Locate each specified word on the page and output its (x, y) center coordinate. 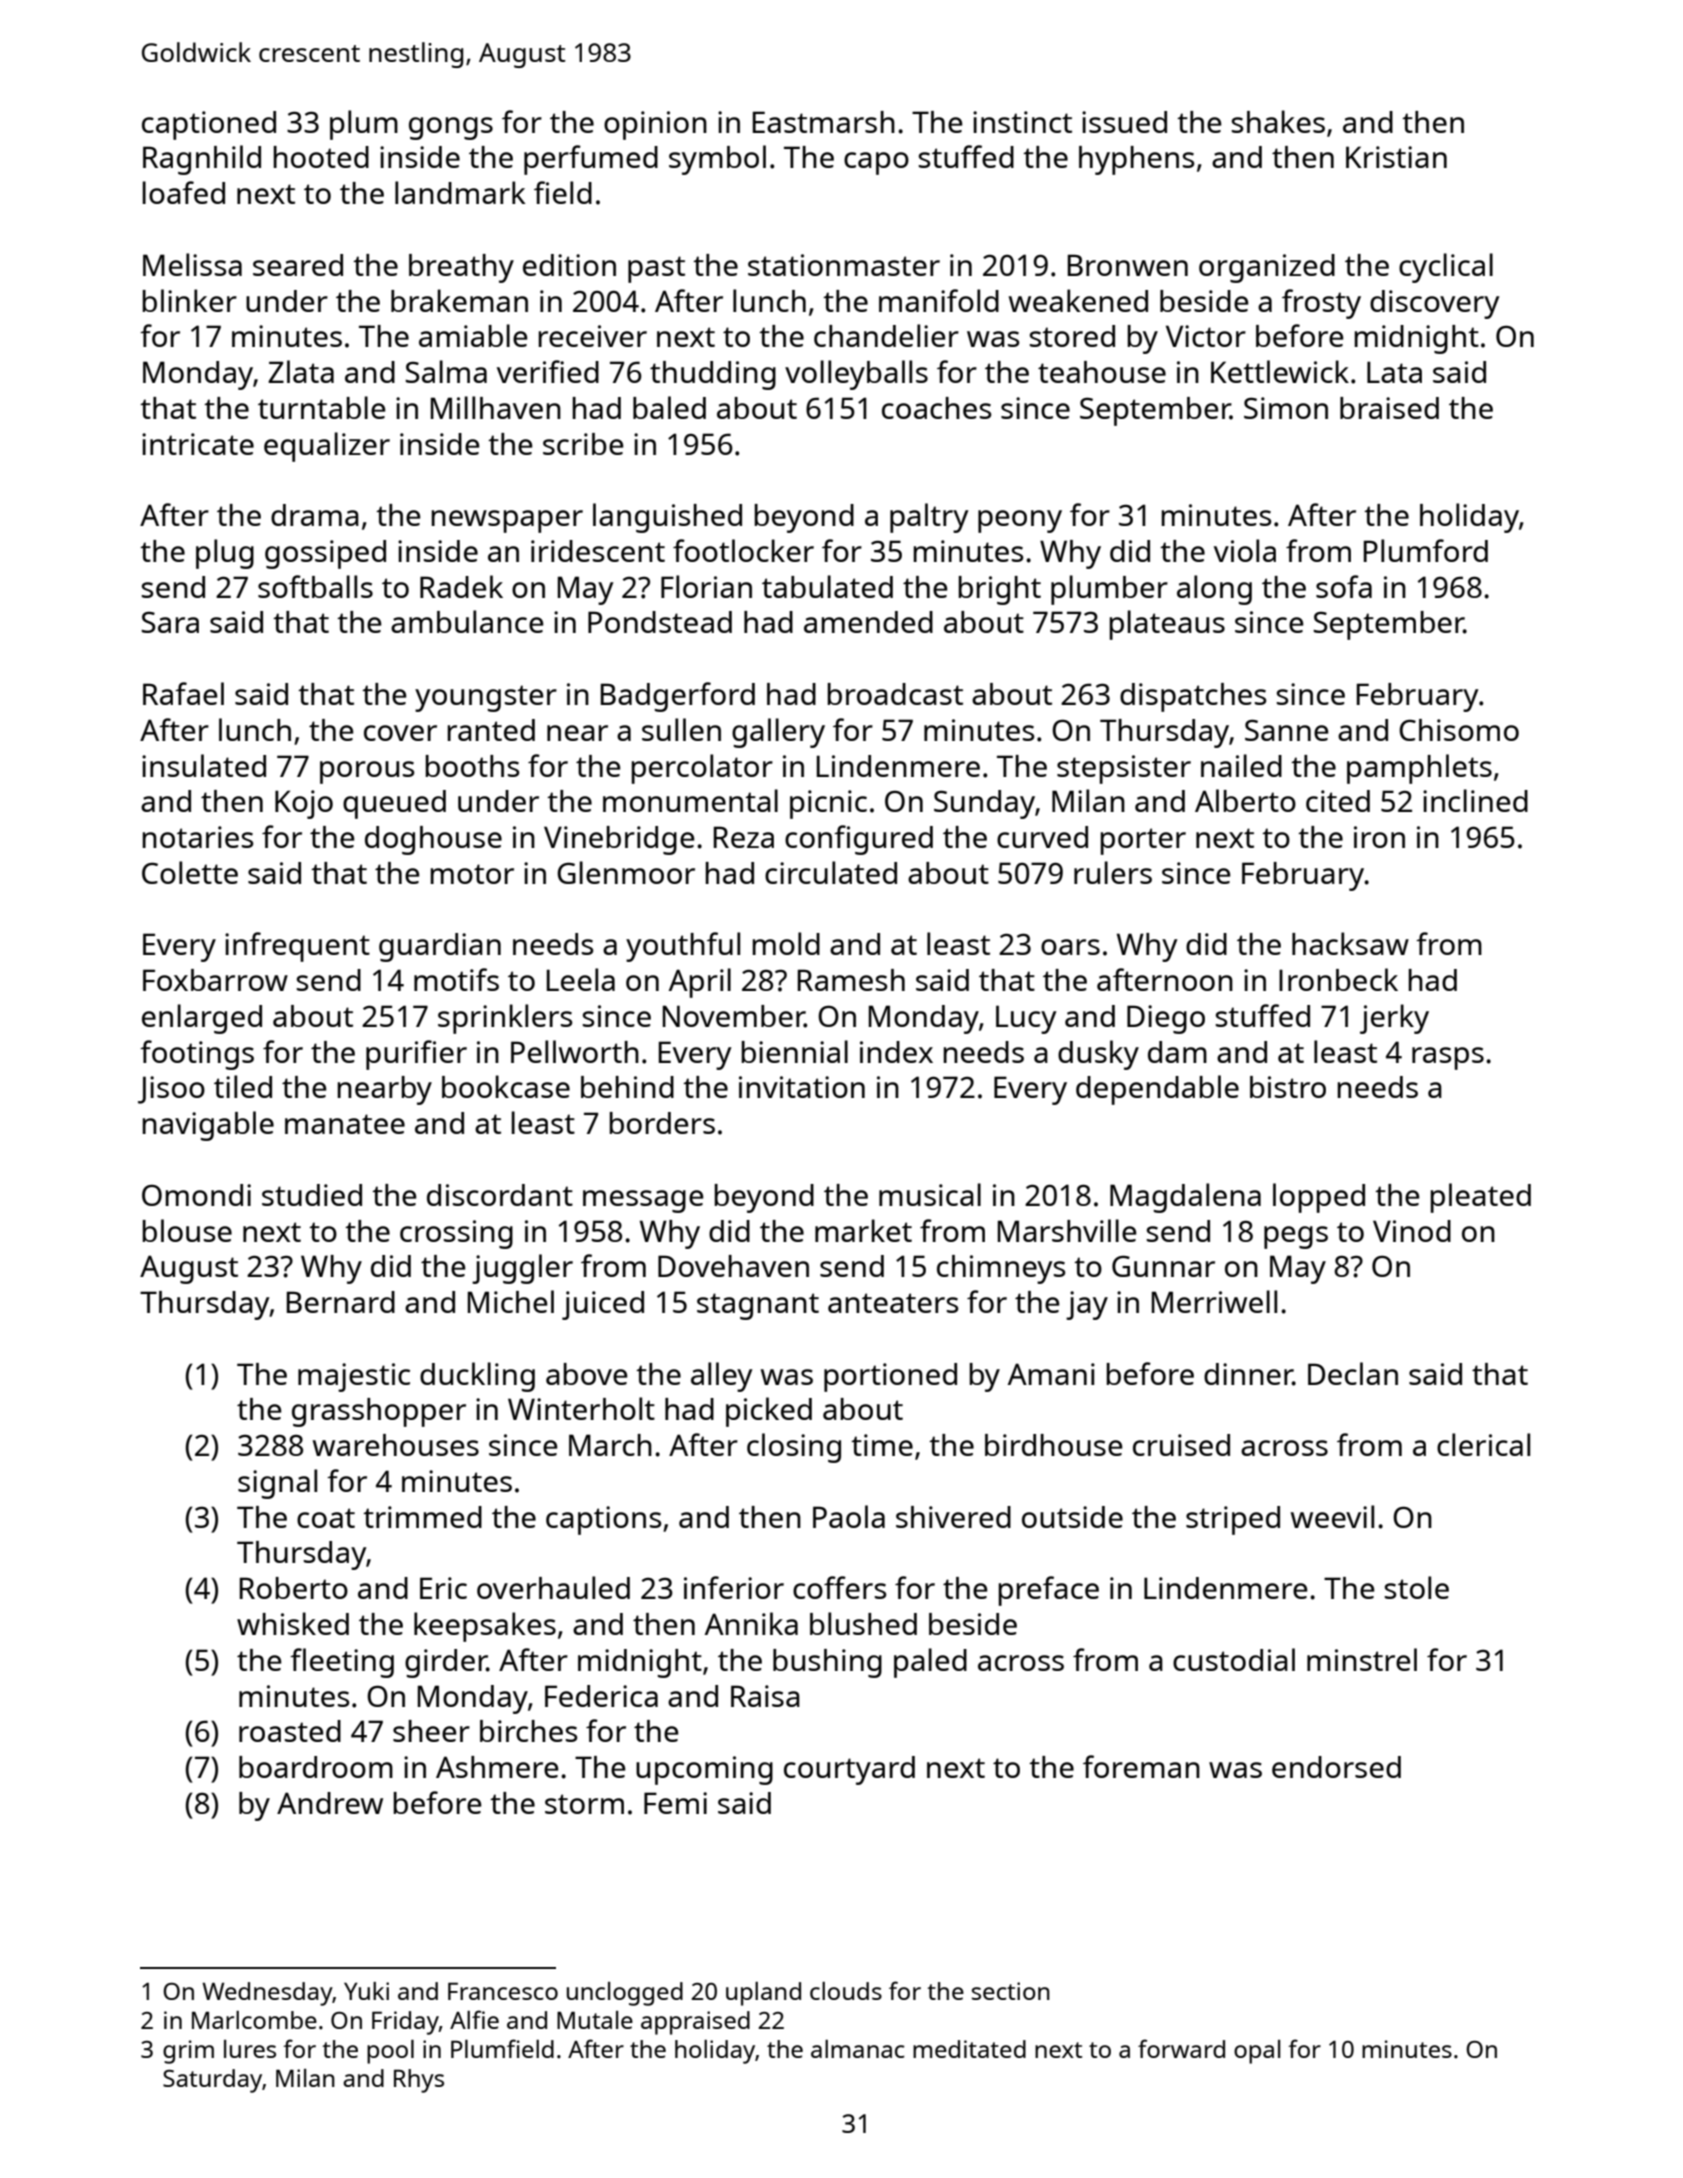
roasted (290, 1731)
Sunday (984, 804)
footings (197, 1055)
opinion (655, 125)
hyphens (1136, 160)
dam (1177, 1052)
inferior (734, 1587)
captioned (209, 125)
